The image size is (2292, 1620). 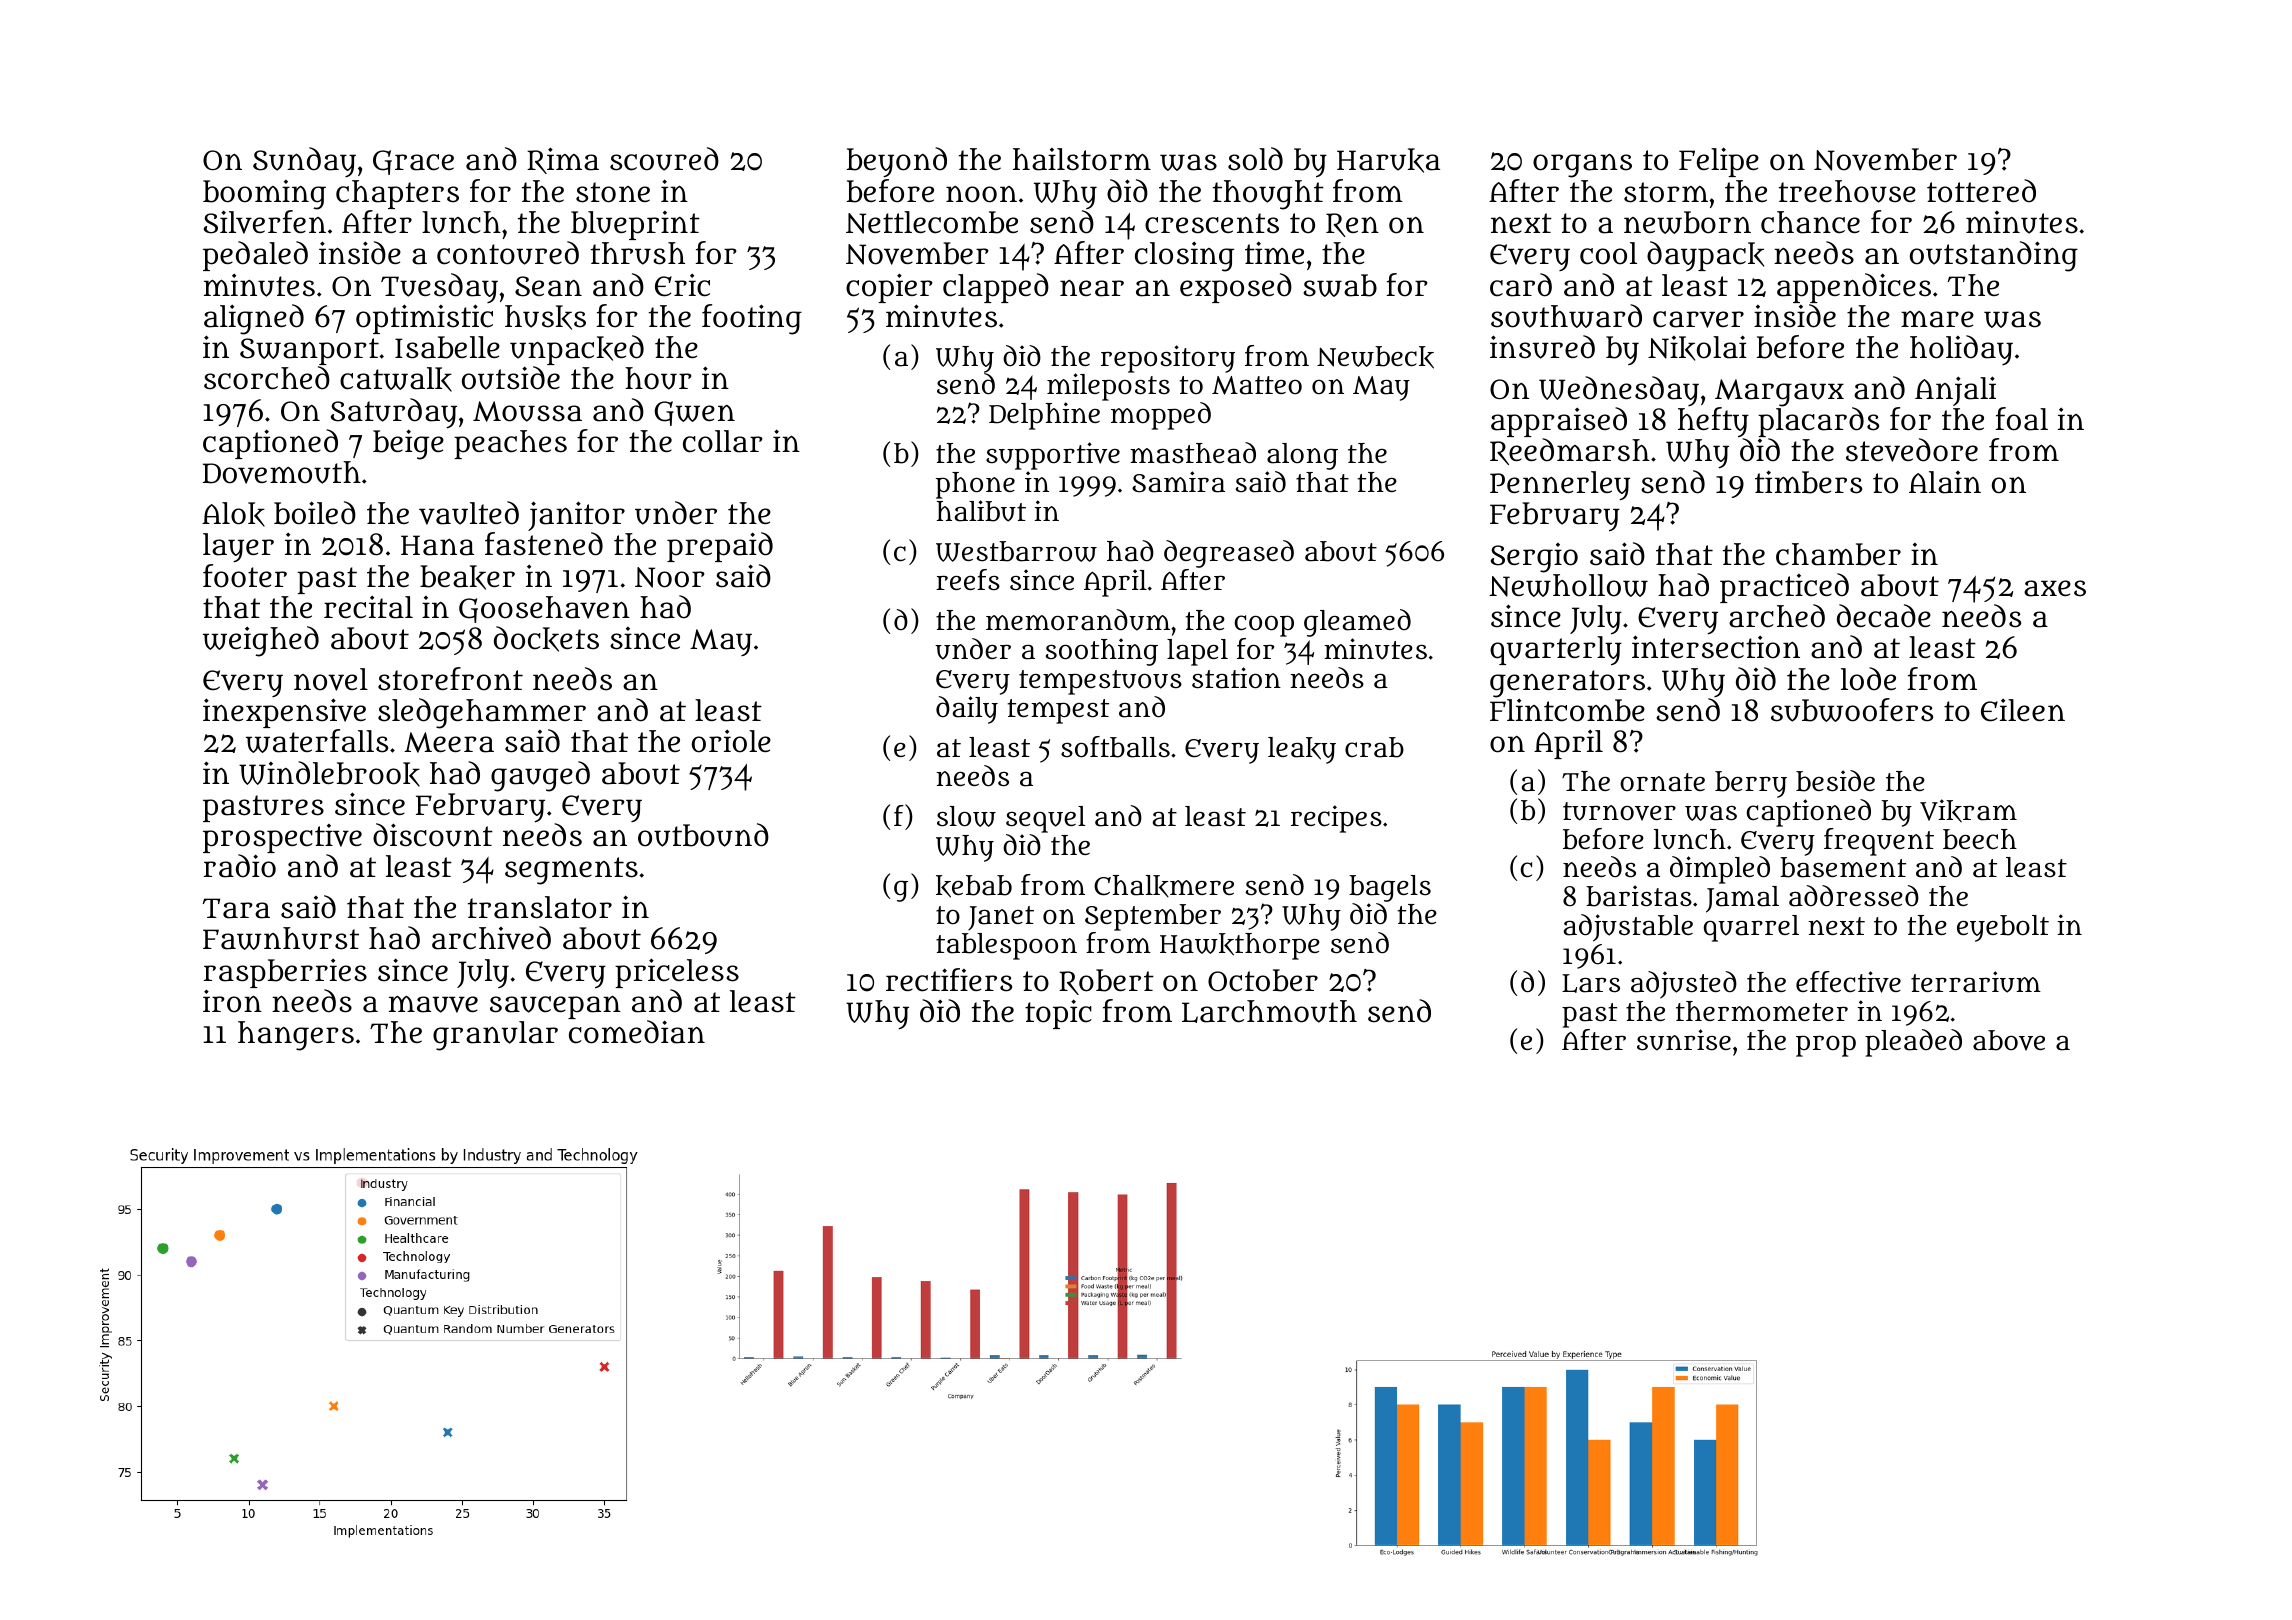 What do you see at coordinates (1375, 357) in the image?
I see `Newbeck` at bounding box center [1375, 357].
